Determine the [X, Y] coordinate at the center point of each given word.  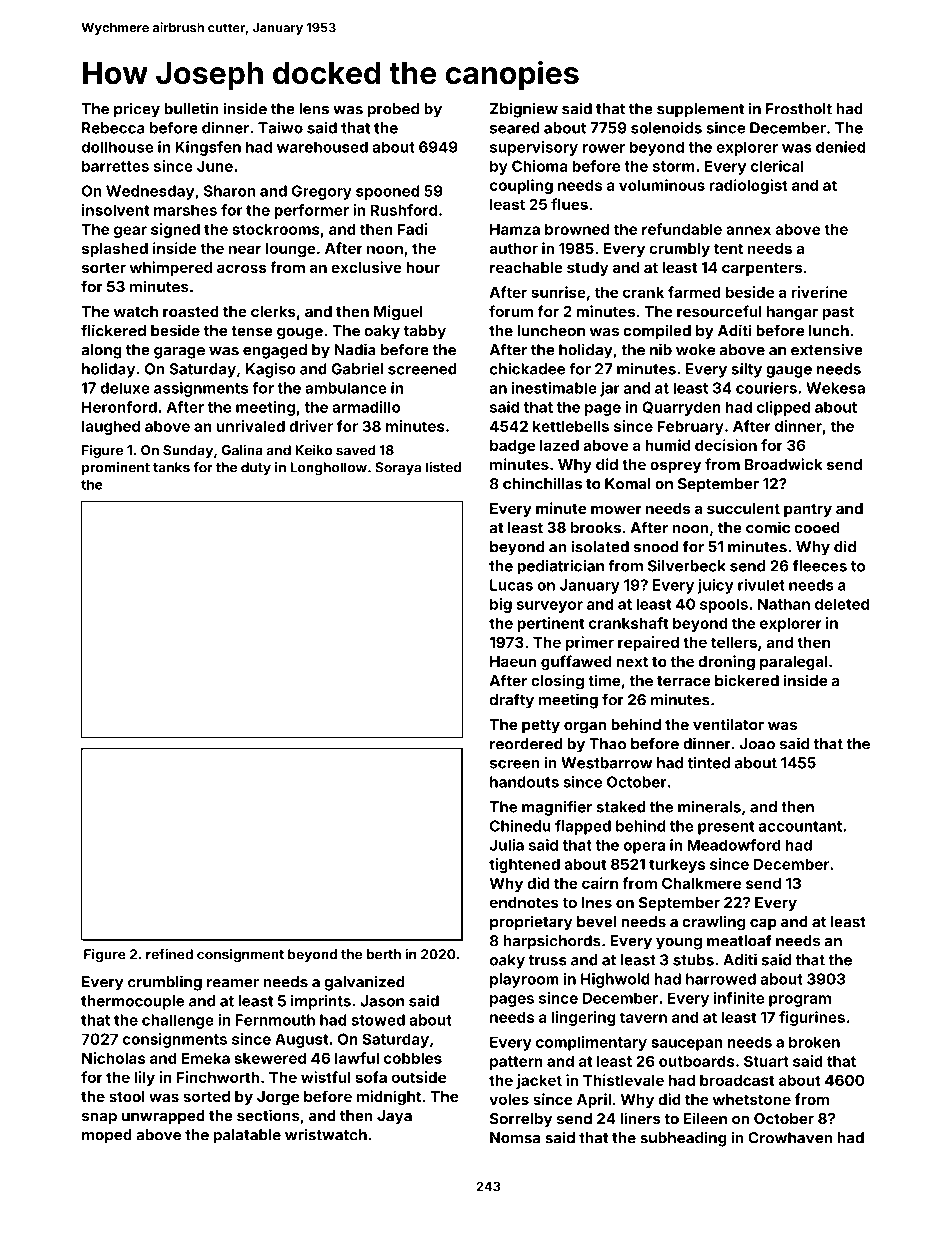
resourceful [719, 311]
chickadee [527, 369]
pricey [137, 110]
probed [393, 110]
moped [107, 1136]
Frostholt [799, 109]
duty [256, 468]
